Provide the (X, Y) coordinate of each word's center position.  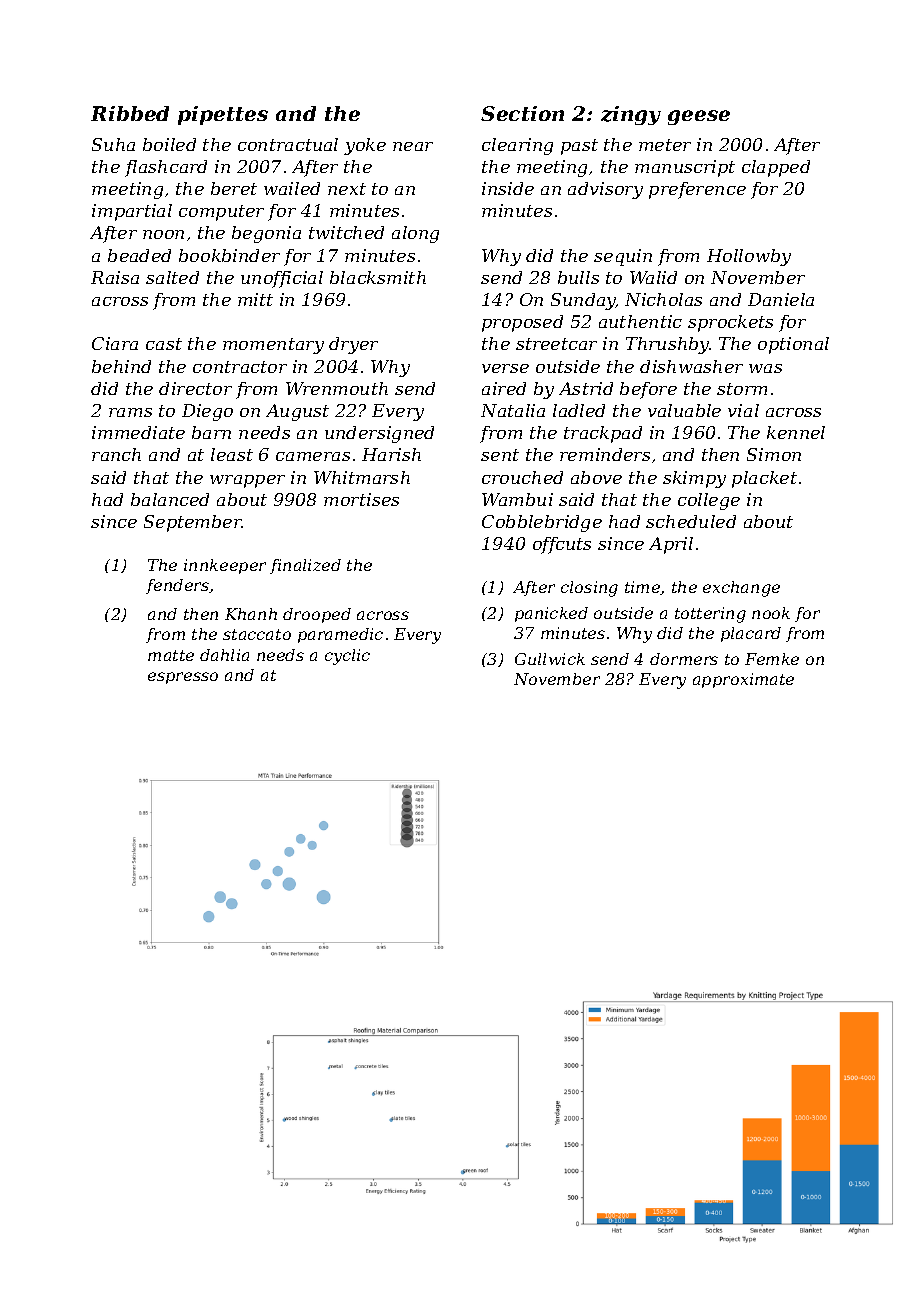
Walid (653, 277)
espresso (183, 678)
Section (522, 113)
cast (164, 344)
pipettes (223, 115)
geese (699, 117)
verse (505, 368)
